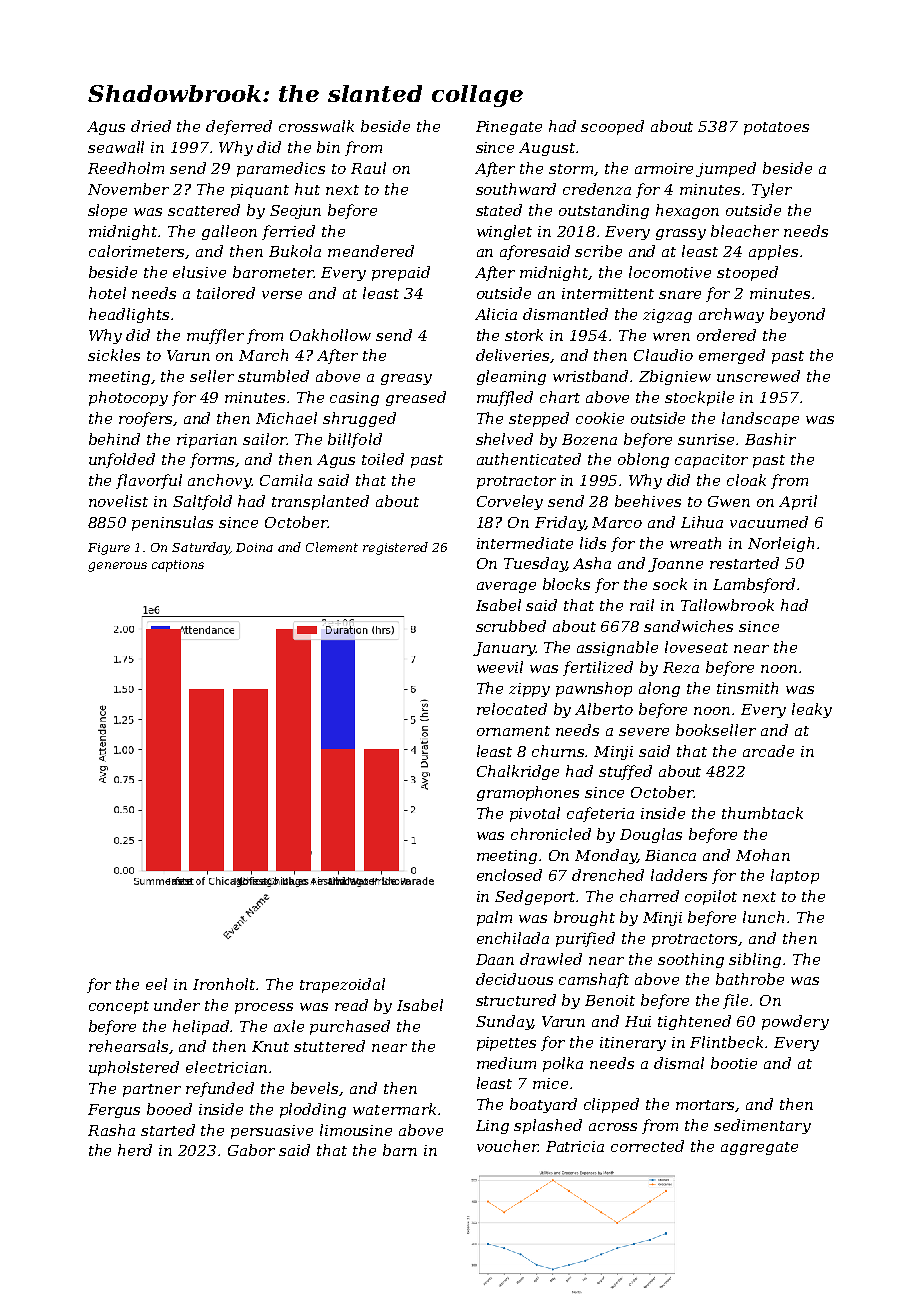  Describe the element at coordinates (295, 212) in the screenshot. I see `Seojun` at that location.
